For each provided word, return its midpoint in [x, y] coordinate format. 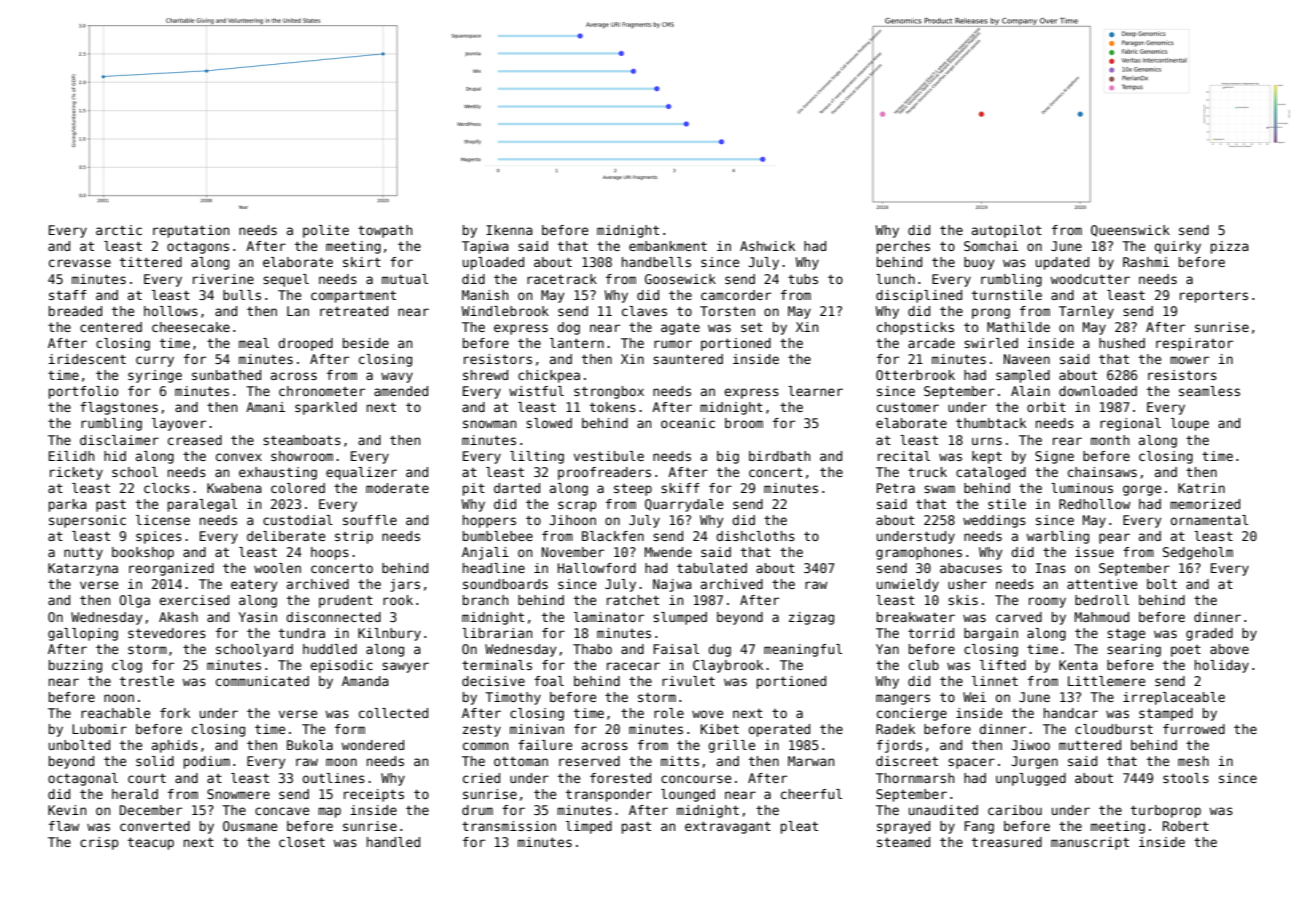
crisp [99, 843]
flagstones [119, 408]
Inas [1051, 568]
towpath [385, 231]
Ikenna [509, 230]
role [669, 713]
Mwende [668, 552]
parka [68, 505]
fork [175, 713]
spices [159, 537]
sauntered [688, 359]
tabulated [712, 568]
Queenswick [1130, 231]
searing [1134, 650]
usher [967, 584]
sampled [1023, 376]
